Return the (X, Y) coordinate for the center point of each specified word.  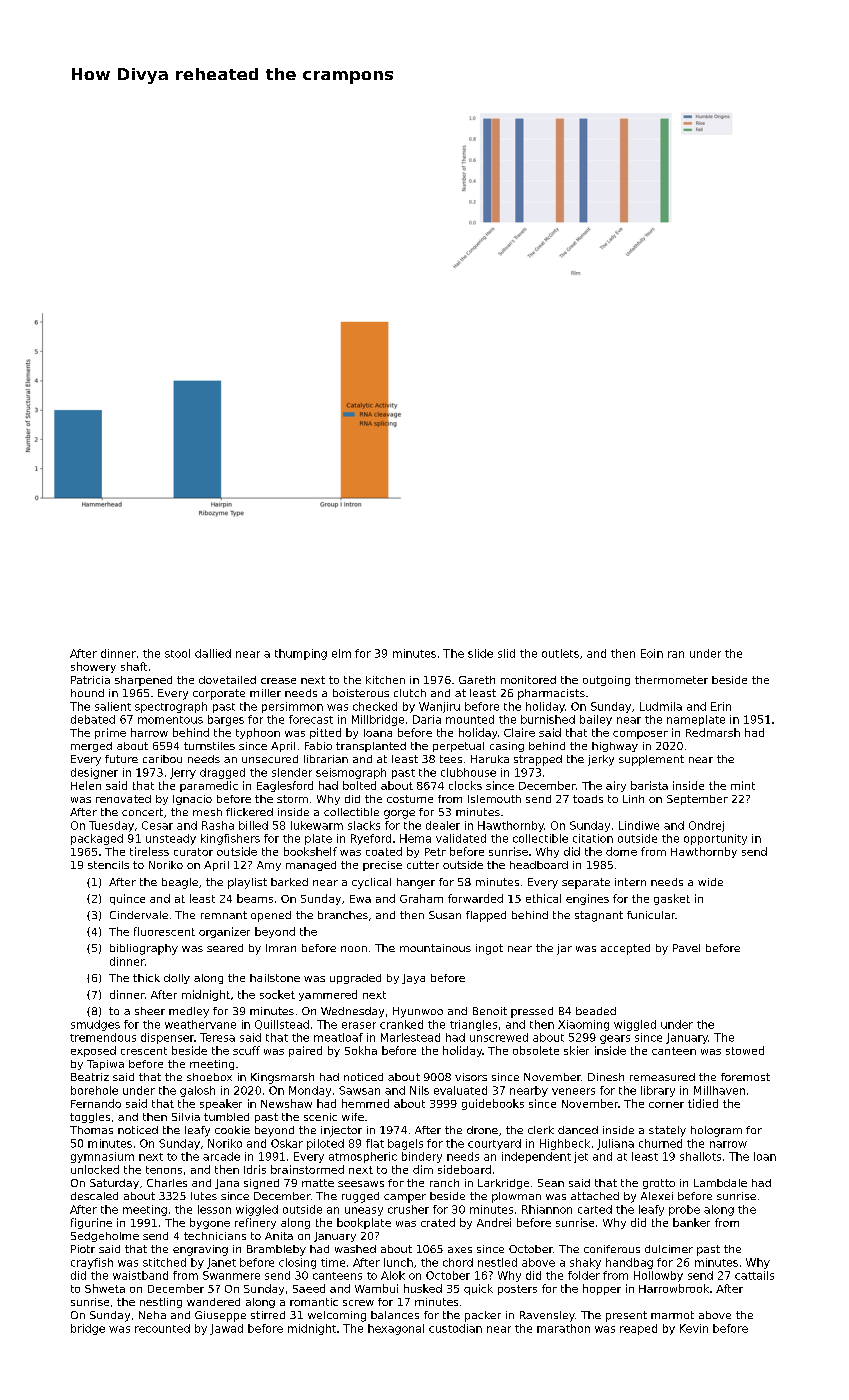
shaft (134, 666)
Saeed (309, 1288)
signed (261, 1184)
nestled (497, 1262)
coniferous (612, 1249)
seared (225, 948)
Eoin (652, 653)
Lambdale (720, 1183)
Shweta (105, 1288)
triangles (473, 1025)
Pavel (686, 948)
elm (341, 653)
